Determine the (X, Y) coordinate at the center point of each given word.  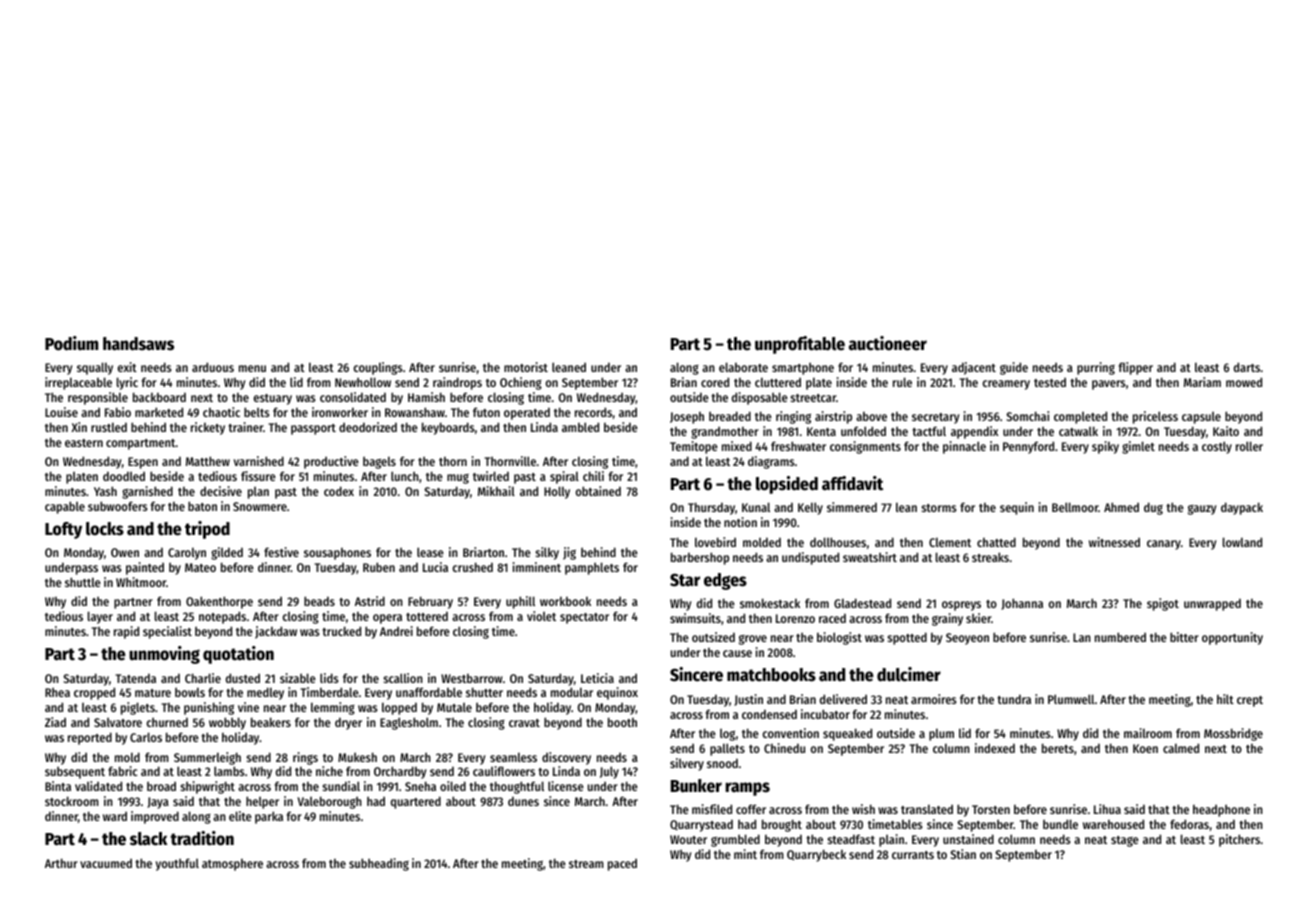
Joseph (687, 418)
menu (252, 368)
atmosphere (232, 865)
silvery (687, 764)
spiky (1105, 447)
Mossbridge (1233, 734)
